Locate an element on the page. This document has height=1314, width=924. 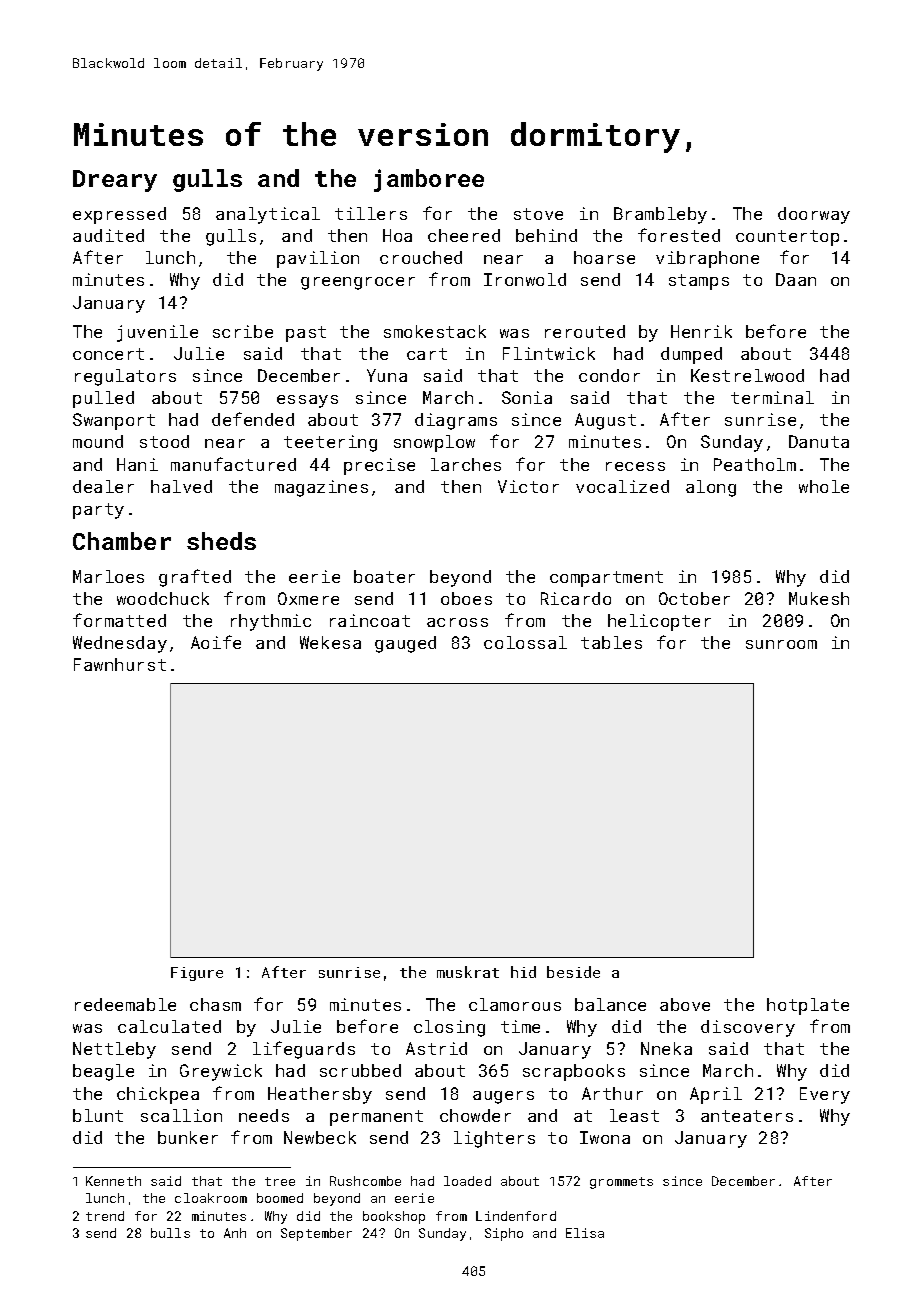
diagrams is located at coordinates (456, 421).
